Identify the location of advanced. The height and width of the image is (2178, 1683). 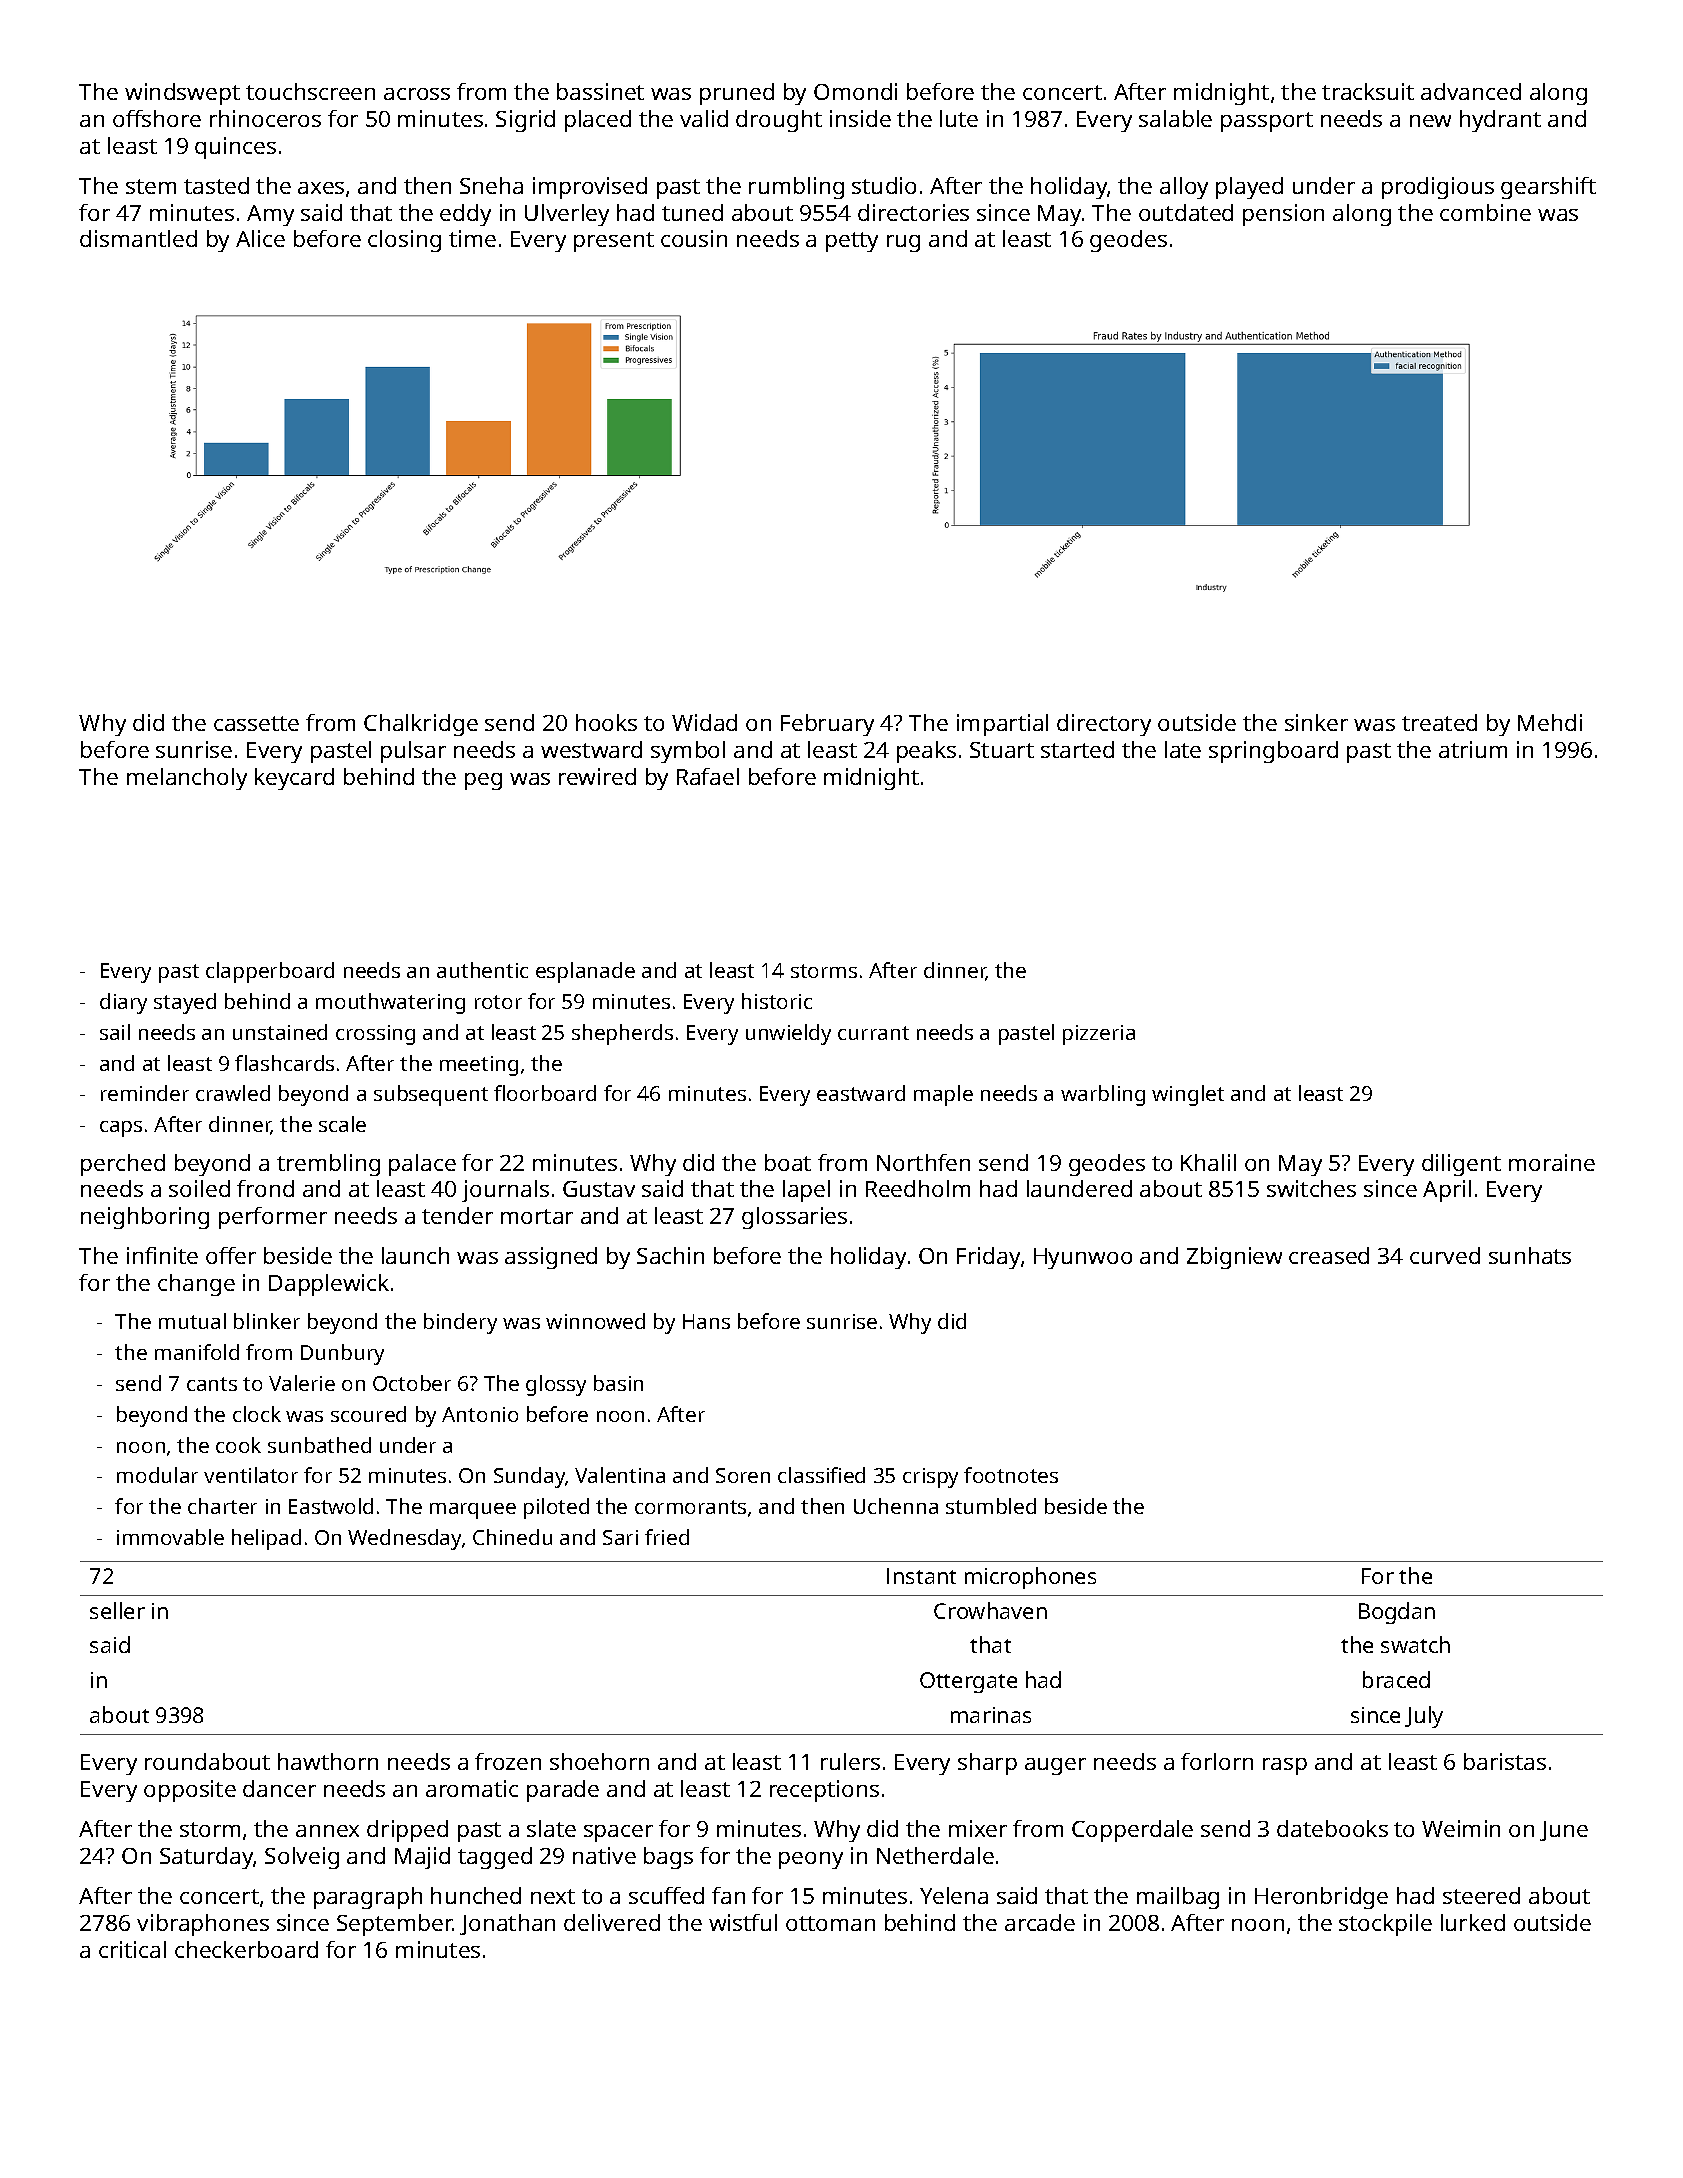
(1471, 91).
